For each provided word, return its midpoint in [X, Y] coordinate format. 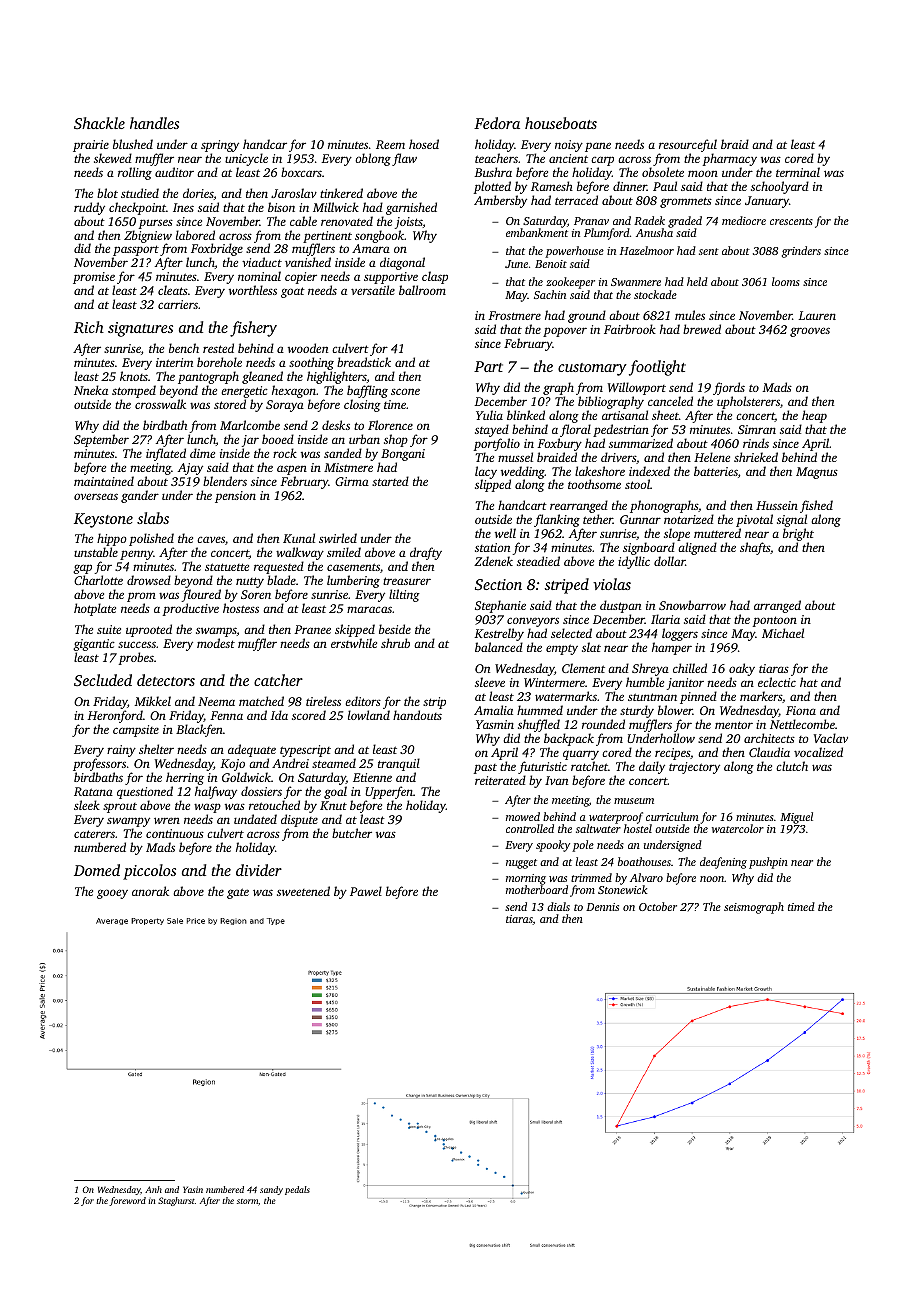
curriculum [672, 816]
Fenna [226, 715]
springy [220, 146]
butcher [352, 833]
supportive [391, 279]
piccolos [149, 872]
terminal [798, 172]
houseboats [561, 123]
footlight [657, 368]
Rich [89, 327]
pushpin [768, 863]
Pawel [366, 891]
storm [247, 1201]
